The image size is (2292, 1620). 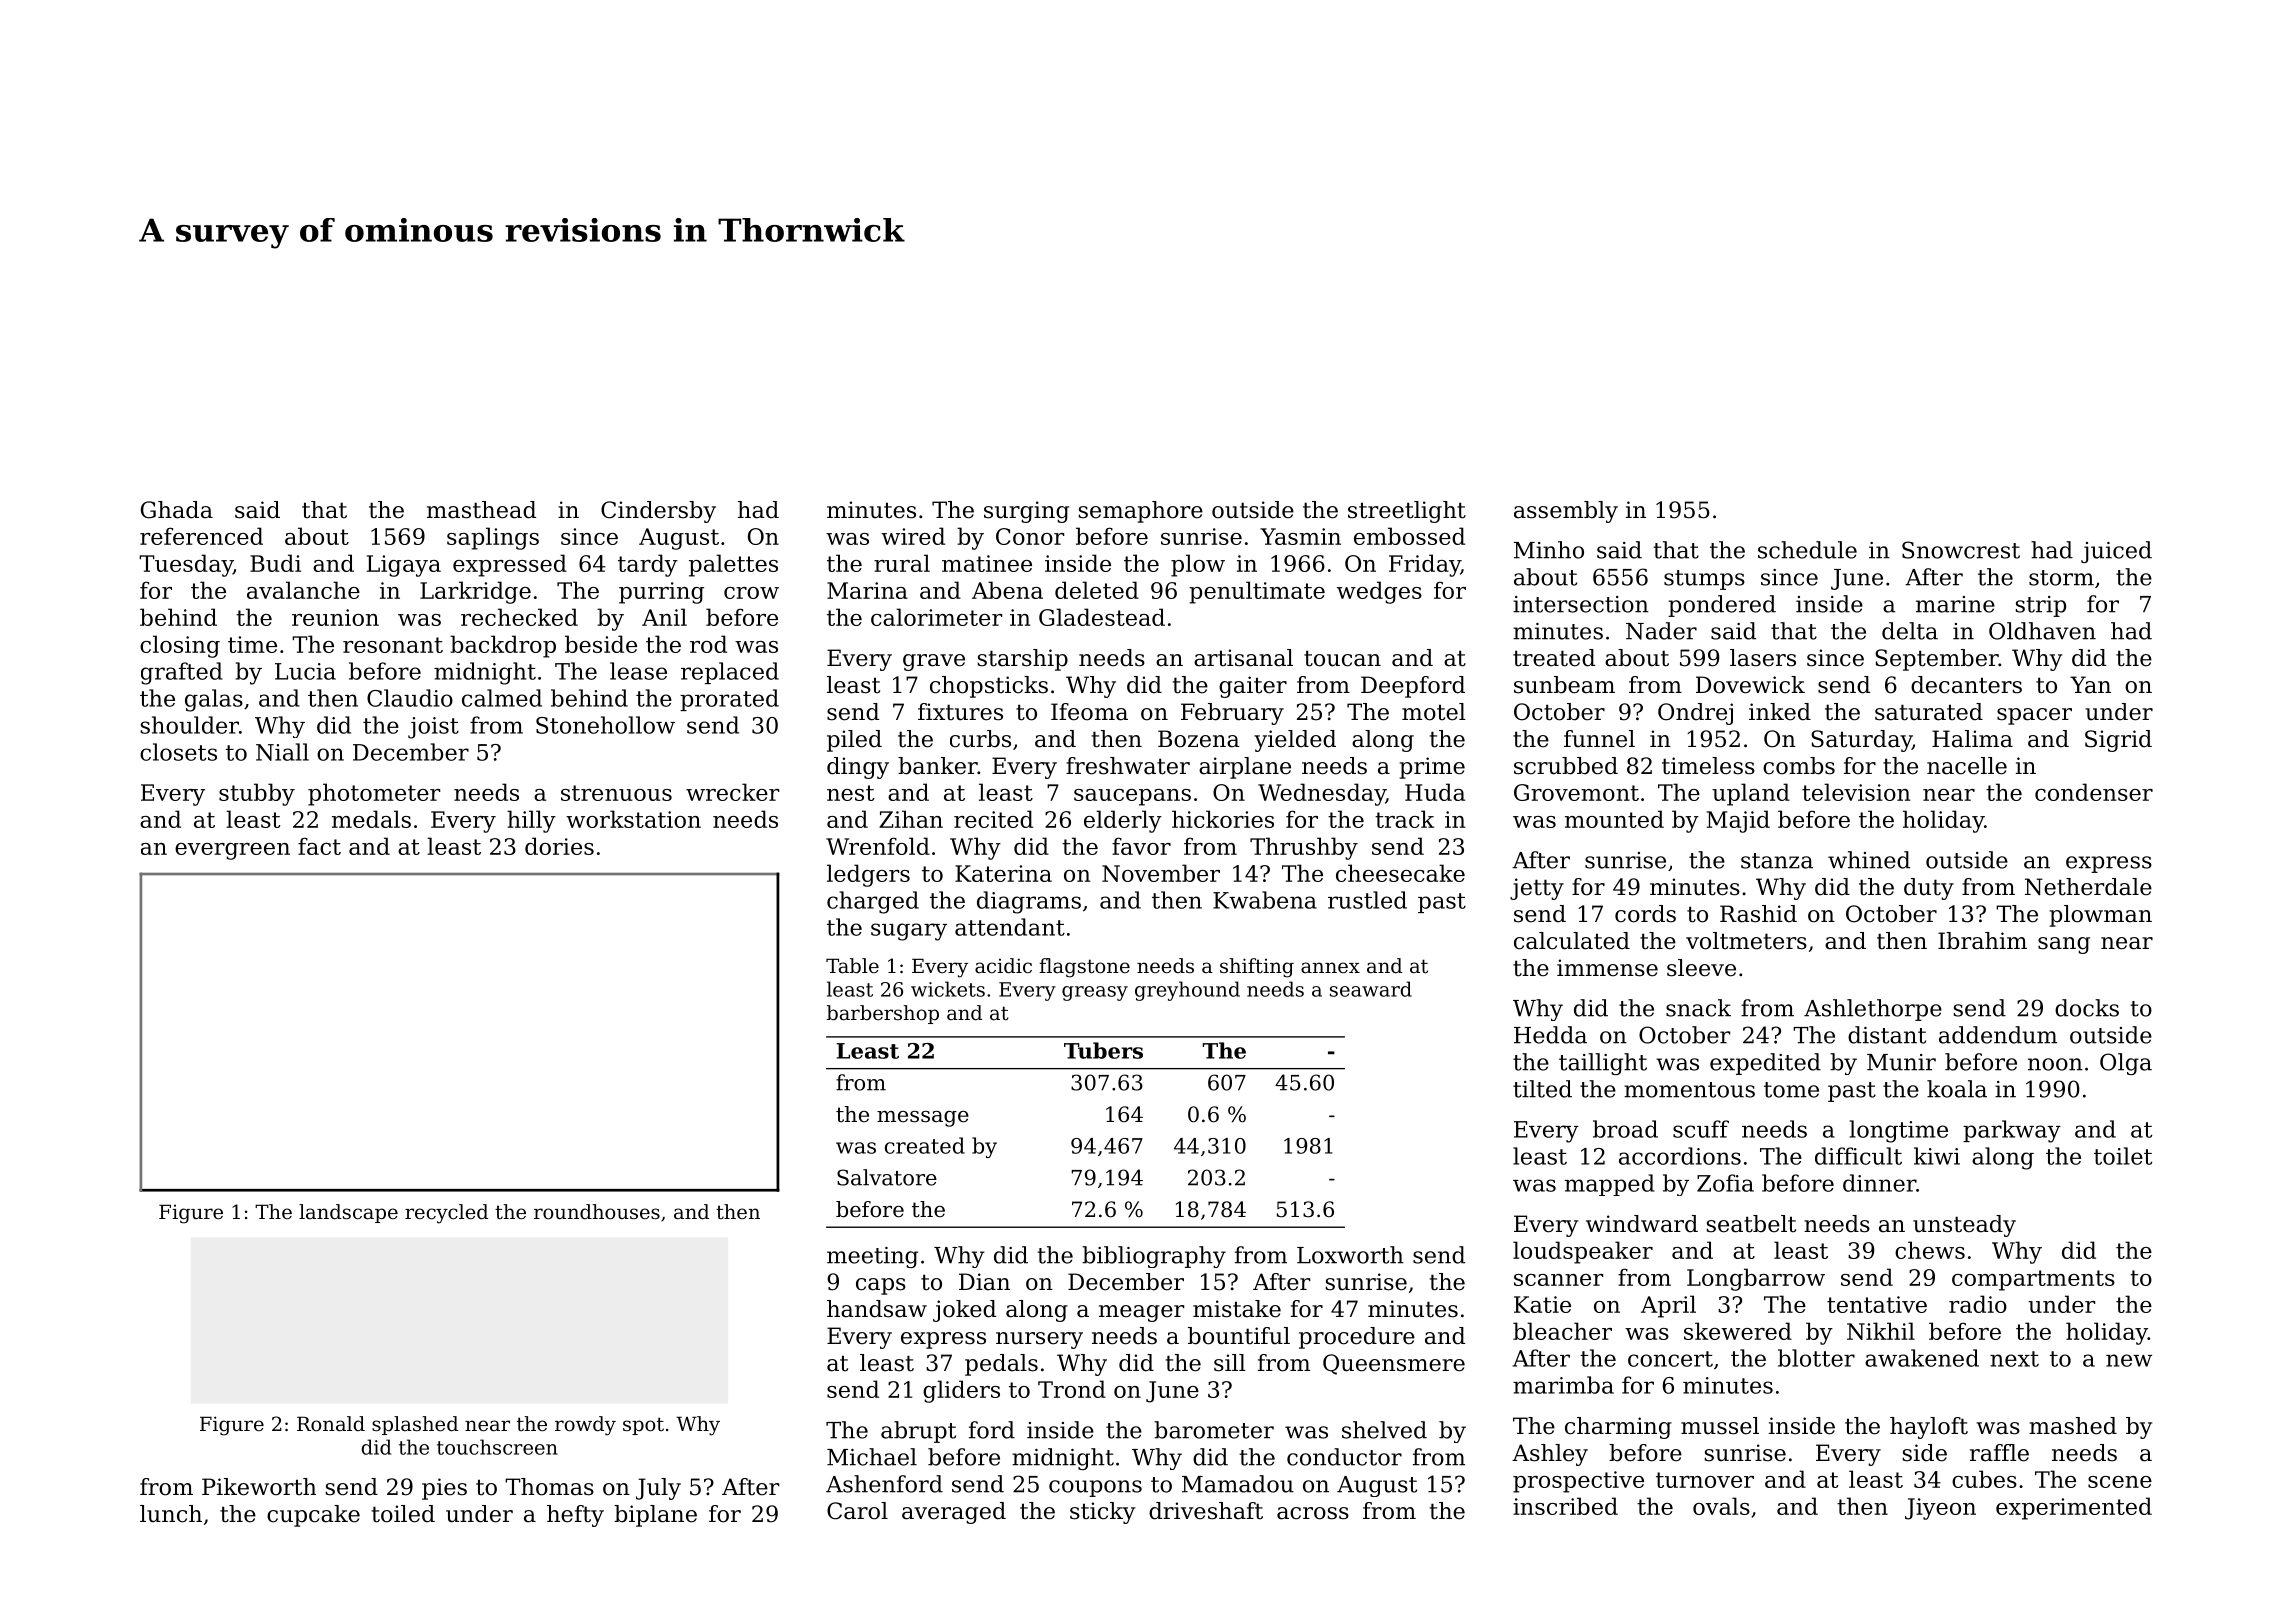 I want to click on spot, so click(x=643, y=1426).
